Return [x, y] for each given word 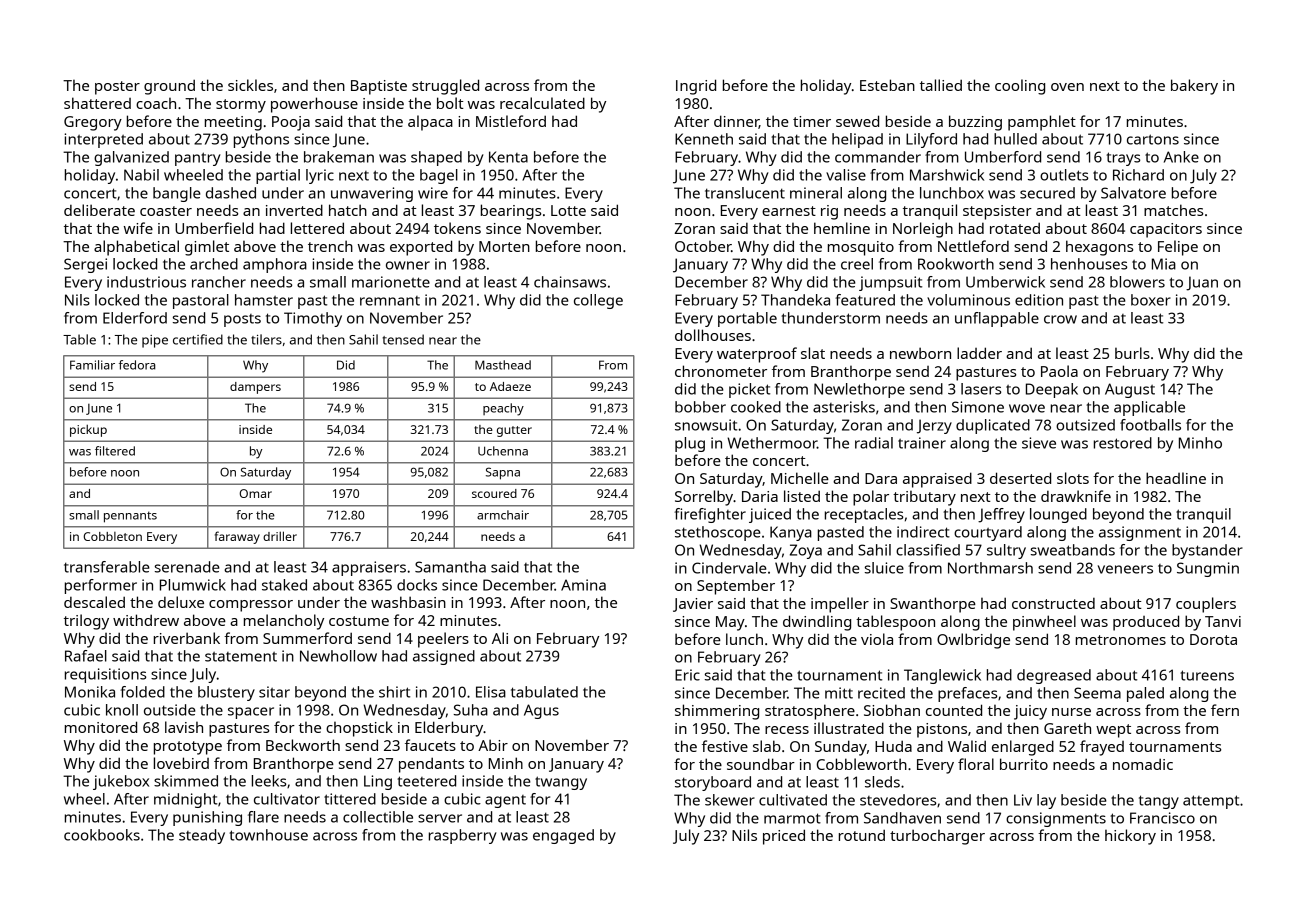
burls [1132, 353]
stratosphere [810, 712]
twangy [561, 783]
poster [117, 88]
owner [408, 265]
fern [1225, 710]
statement [241, 657]
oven [1067, 87]
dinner [736, 122]
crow [1060, 319]
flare [263, 817]
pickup [88, 431]
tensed [403, 339]
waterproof [757, 355]
